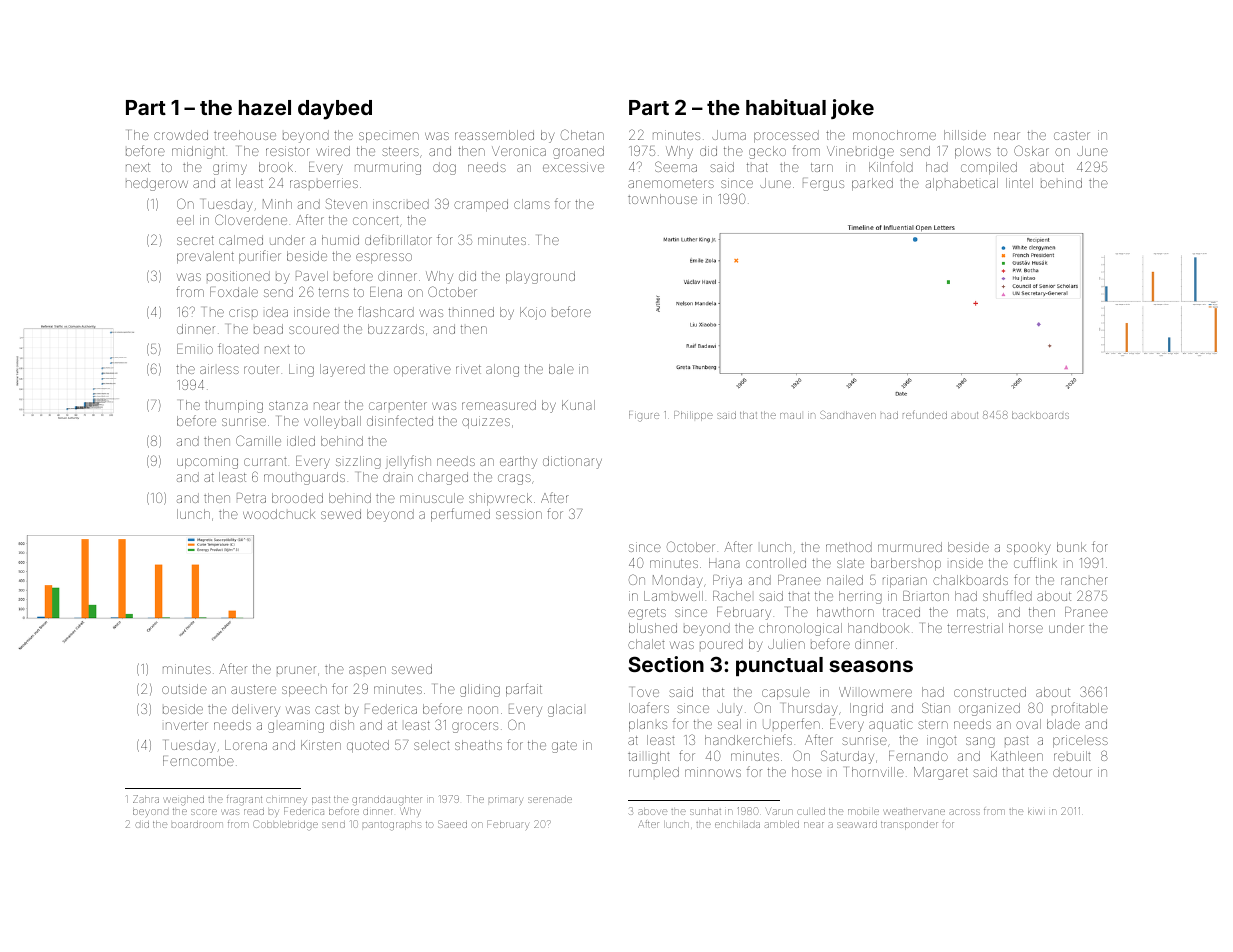  Describe the element at coordinates (965, 135) in the image. I see `hillside` at that location.
